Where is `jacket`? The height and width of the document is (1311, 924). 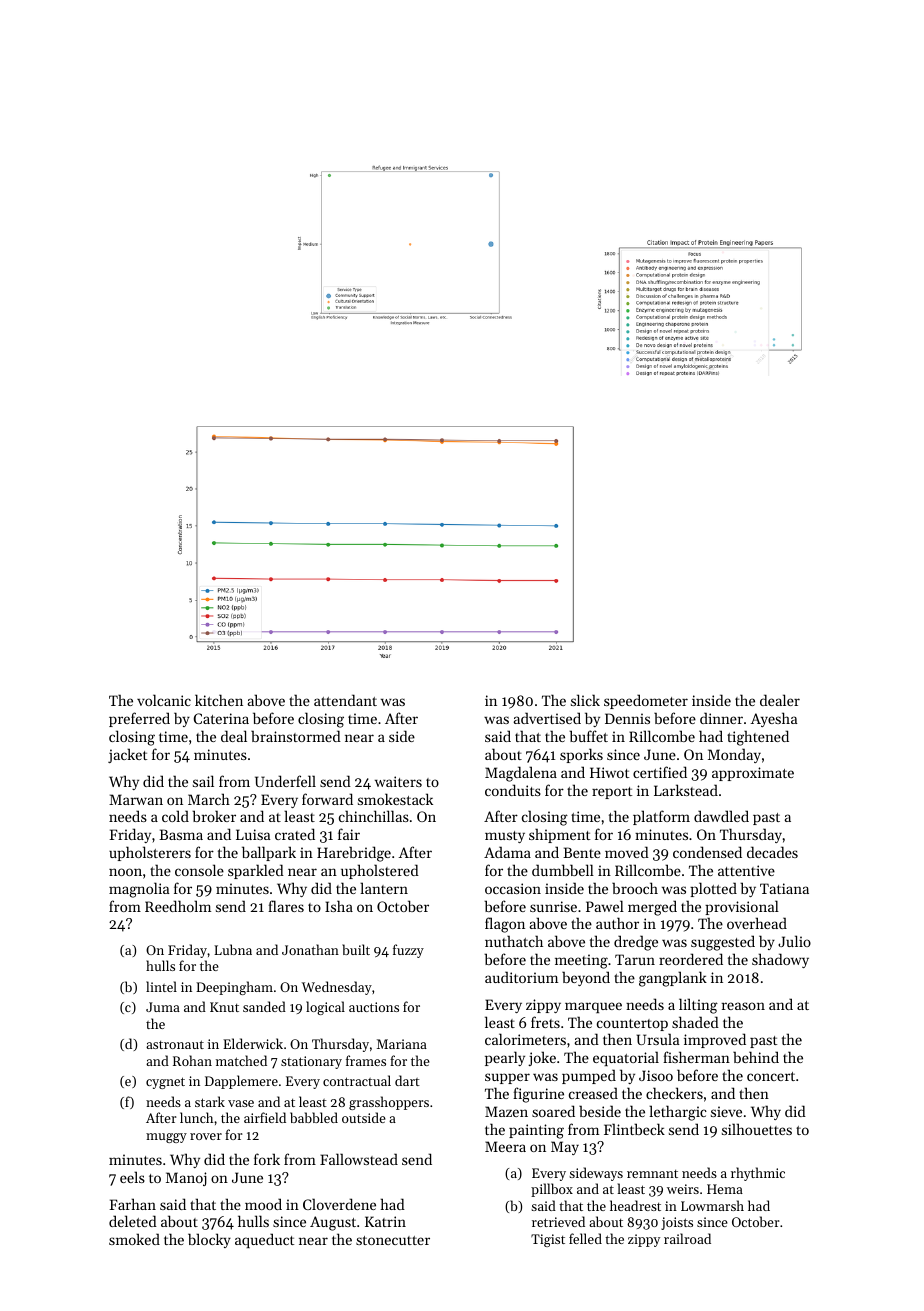 jacket is located at coordinates (127, 755).
